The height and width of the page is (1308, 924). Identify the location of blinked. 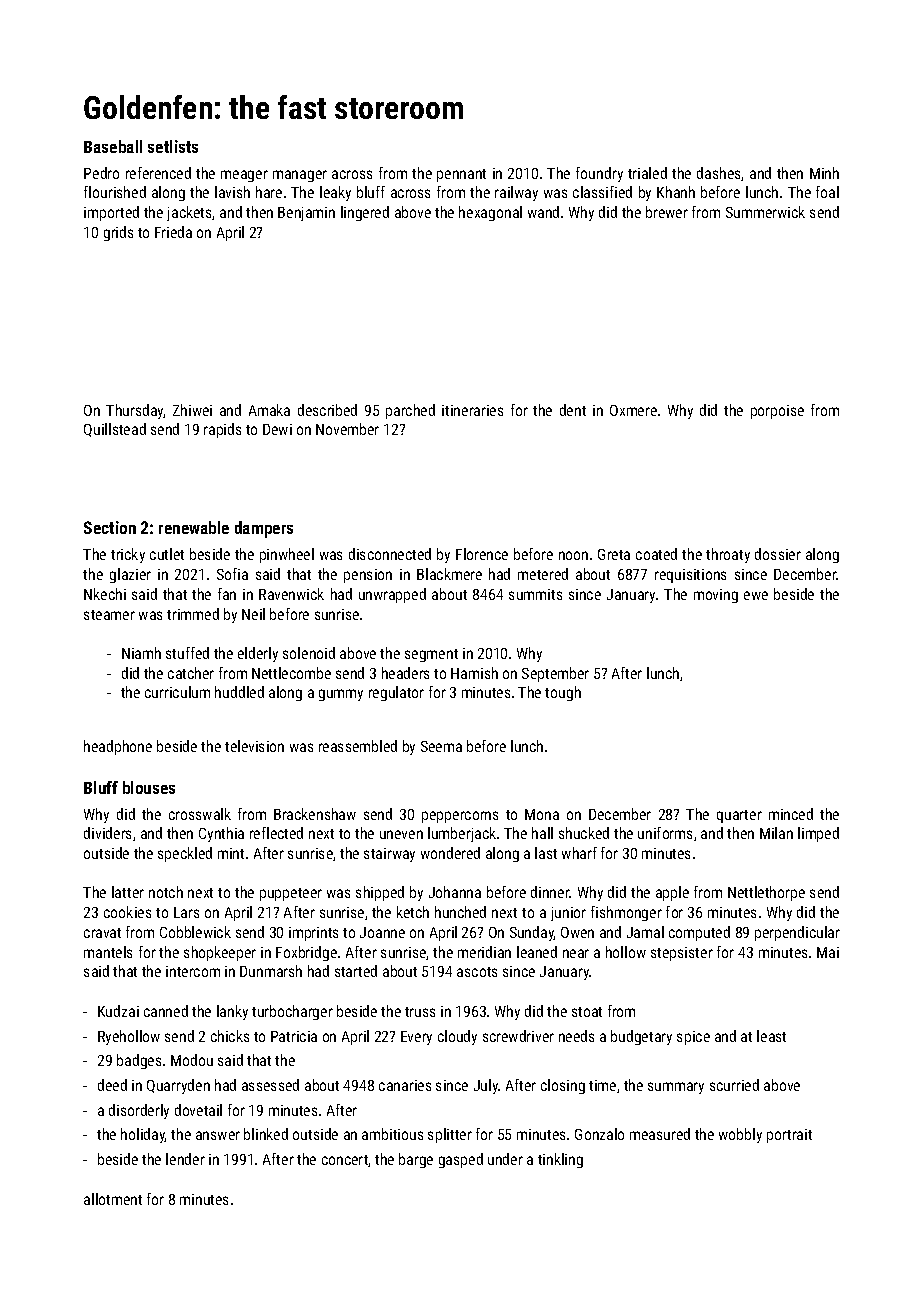
(266, 1134).
